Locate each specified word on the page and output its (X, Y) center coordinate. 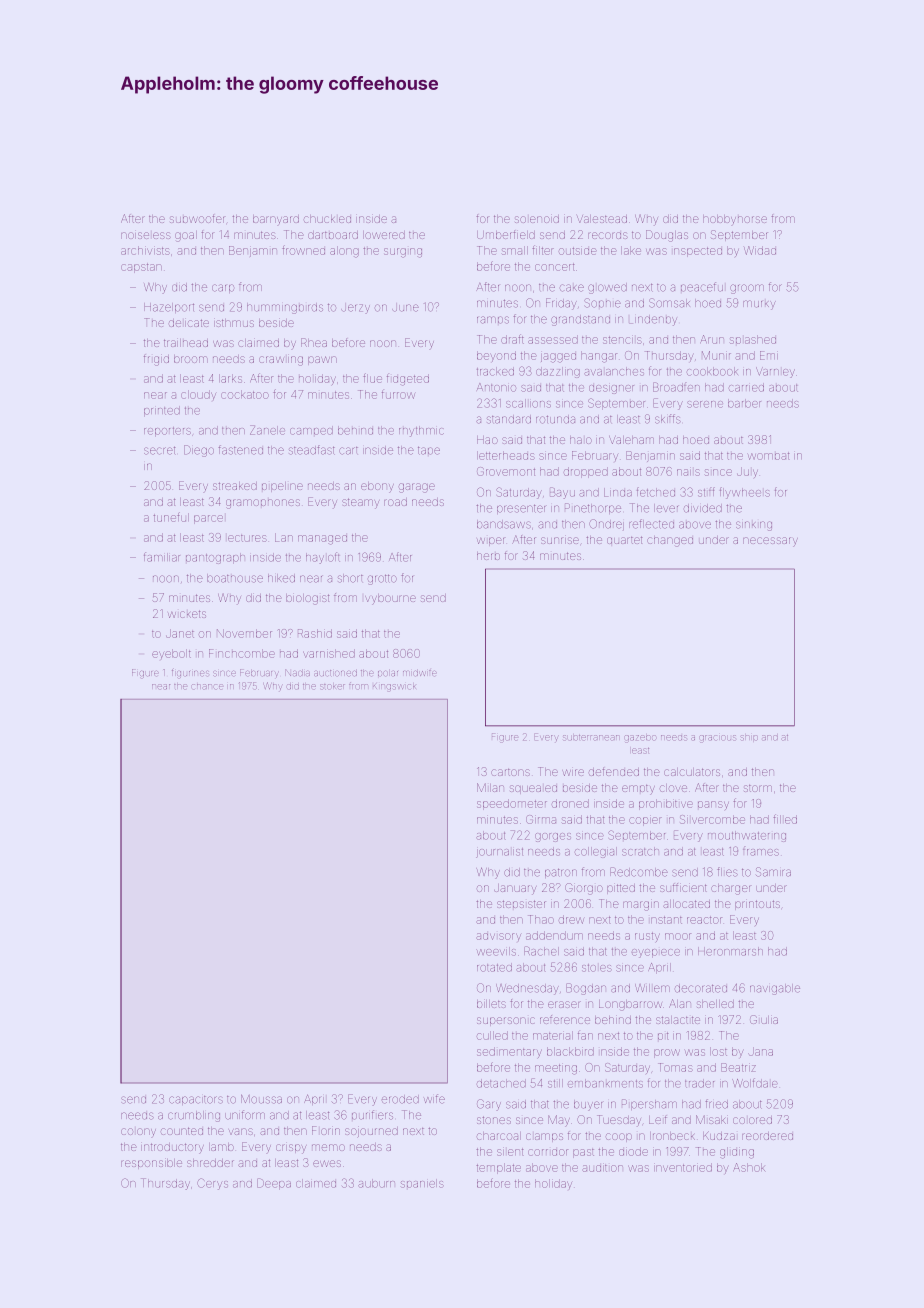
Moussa (261, 1099)
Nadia (297, 672)
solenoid (537, 219)
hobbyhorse (735, 219)
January (515, 889)
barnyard (276, 219)
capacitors (196, 1100)
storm (758, 788)
